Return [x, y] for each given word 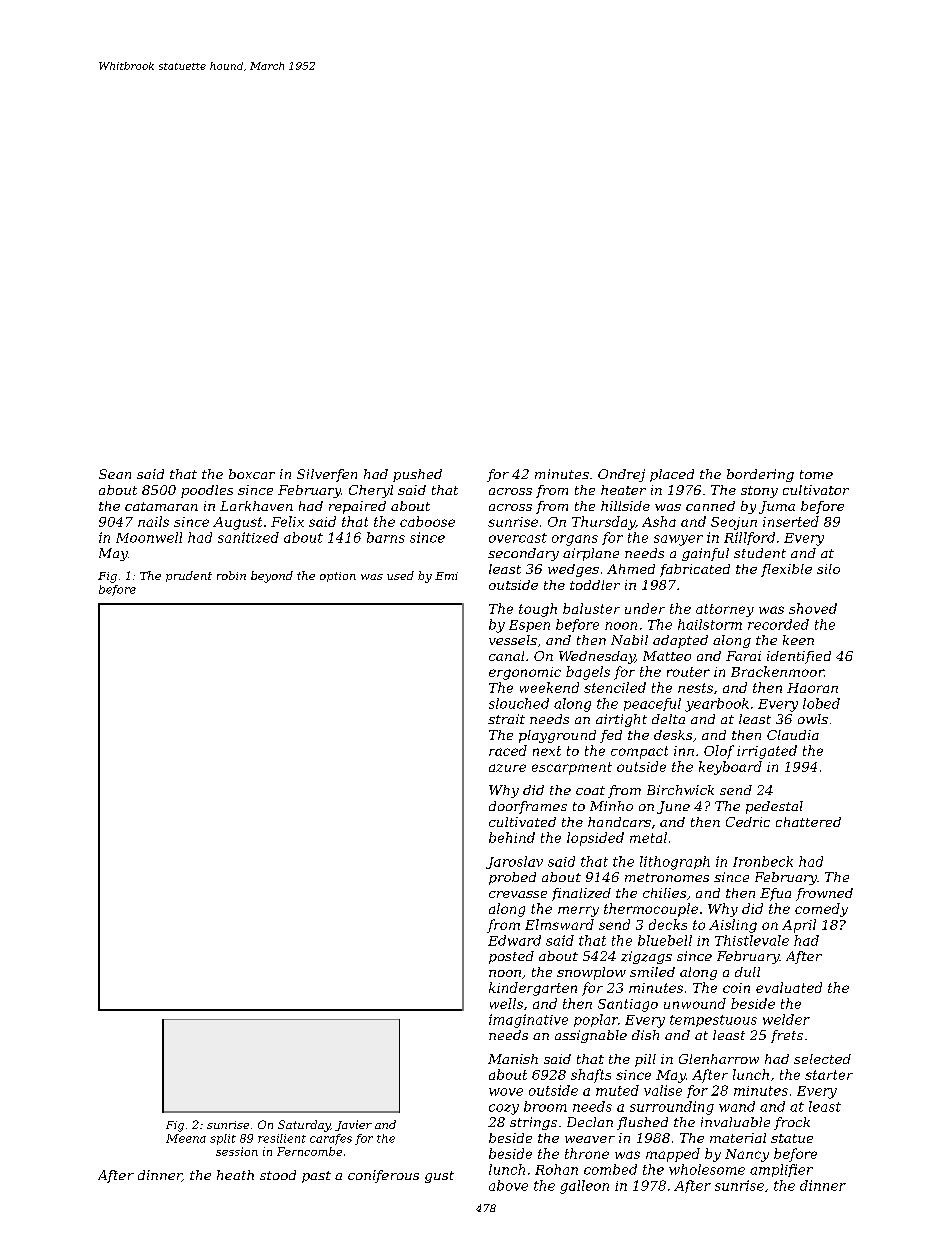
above [508, 1185]
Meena [186, 1138]
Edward [514, 940]
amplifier [781, 1170]
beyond [272, 577]
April [799, 926]
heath [235, 1175]
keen [798, 640]
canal [506, 656]
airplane [591, 554]
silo [828, 569]
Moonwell [149, 537]
